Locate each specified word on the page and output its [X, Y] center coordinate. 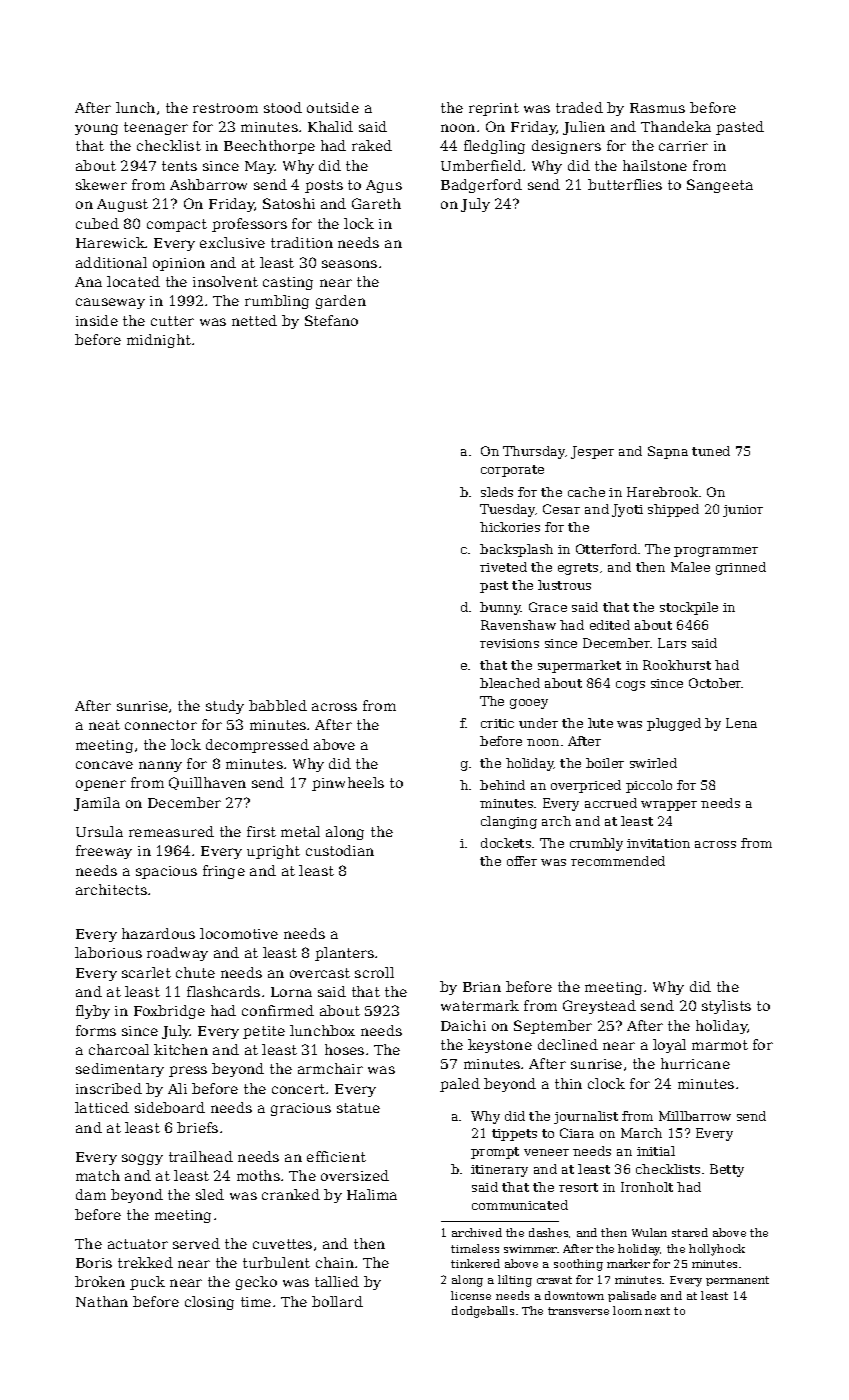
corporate [512, 471]
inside [97, 320]
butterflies [625, 184]
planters [344, 954]
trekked [145, 1262]
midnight [159, 341]
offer [522, 861]
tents [179, 166]
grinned [741, 568]
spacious [166, 872]
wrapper [669, 806]
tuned [711, 451]
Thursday [534, 452]
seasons [349, 264]
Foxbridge [169, 1012]
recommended [618, 861]
